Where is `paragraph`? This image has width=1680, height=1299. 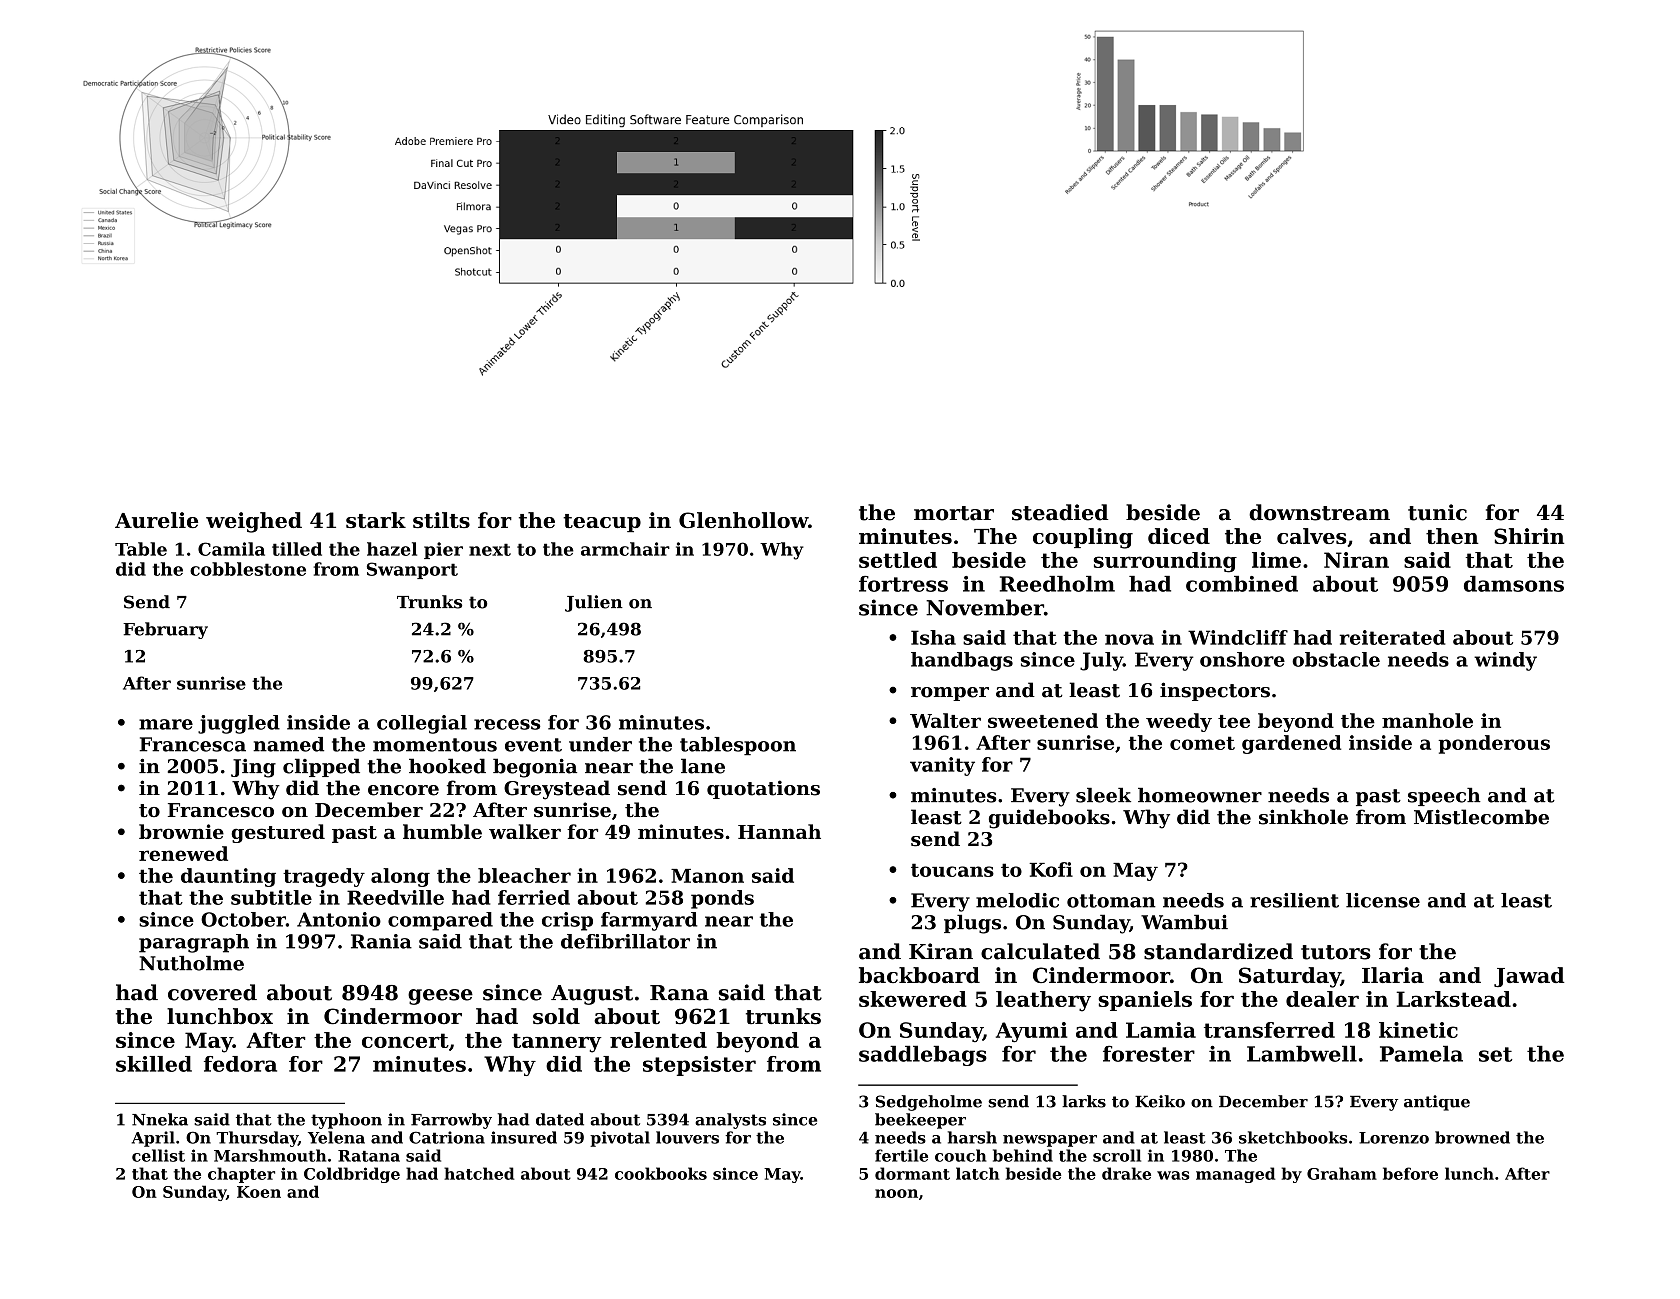 paragraph is located at coordinates (194, 943).
